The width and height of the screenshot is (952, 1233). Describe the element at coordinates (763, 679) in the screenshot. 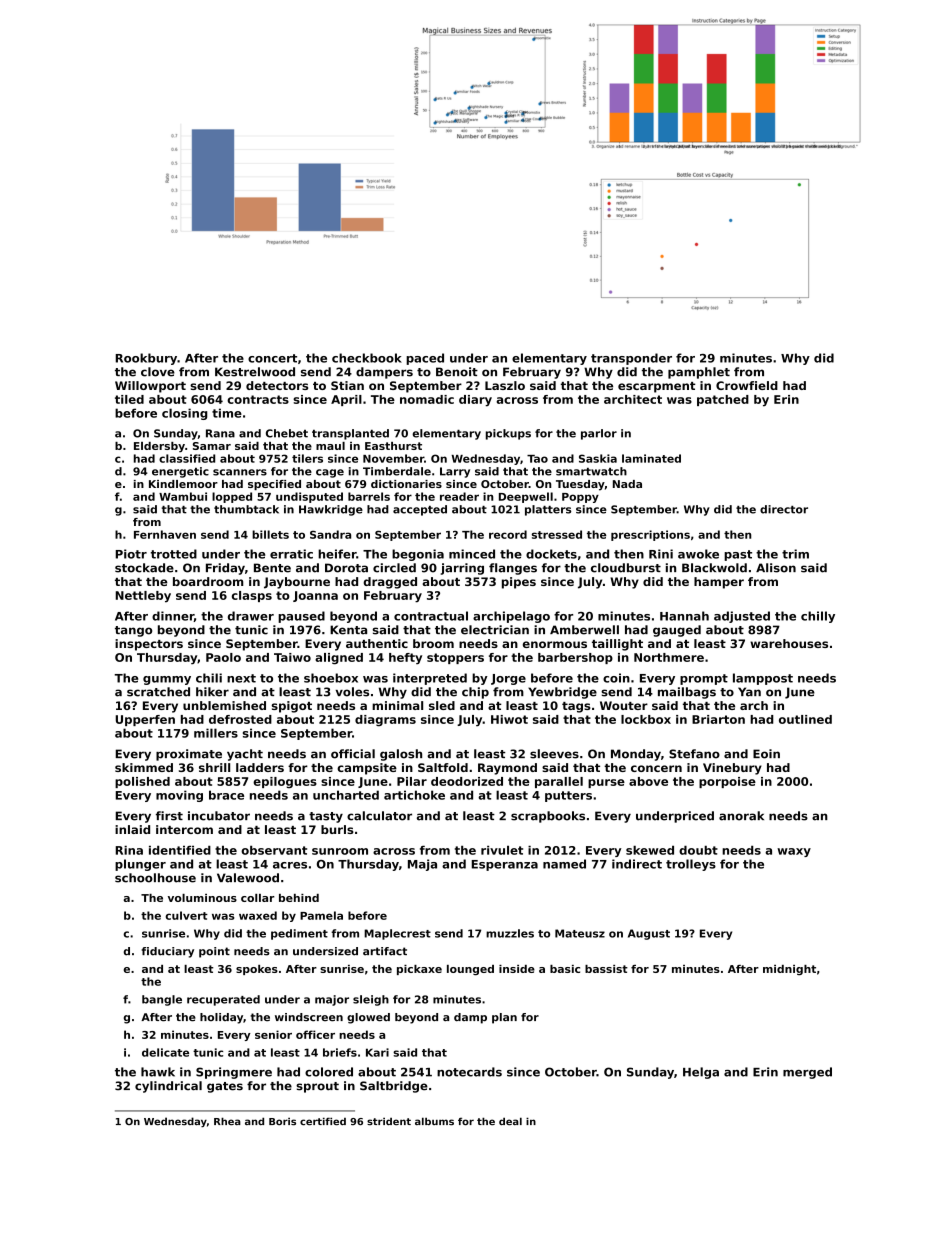

I see `lamppost` at that location.
